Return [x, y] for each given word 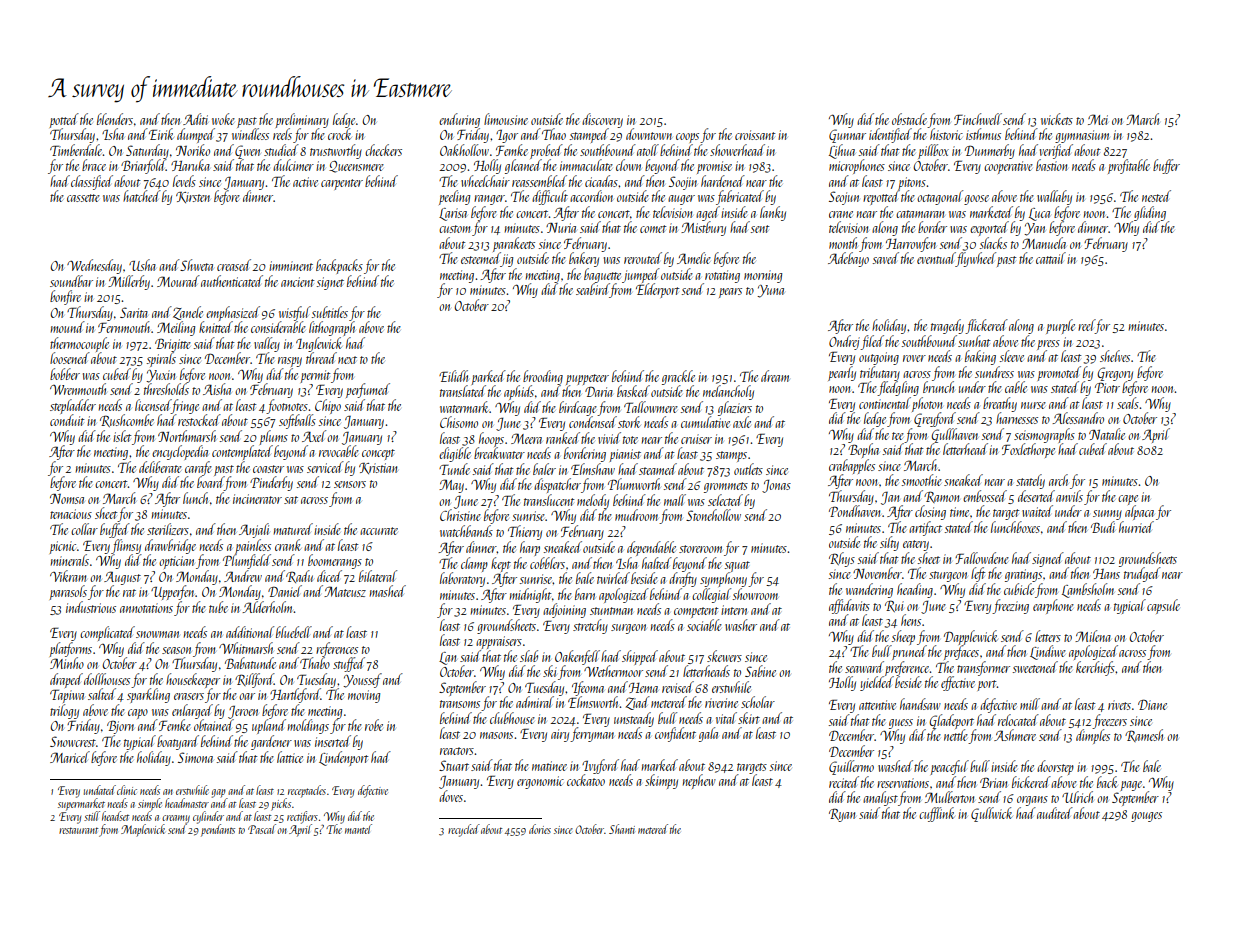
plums [273, 438]
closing [930, 512]
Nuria [561, 228]
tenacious [71, 514]
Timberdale [76, 150]
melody [593, 501]
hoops [491, 439]
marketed [991, 212]
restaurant [78, 830]
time [959, 512]
